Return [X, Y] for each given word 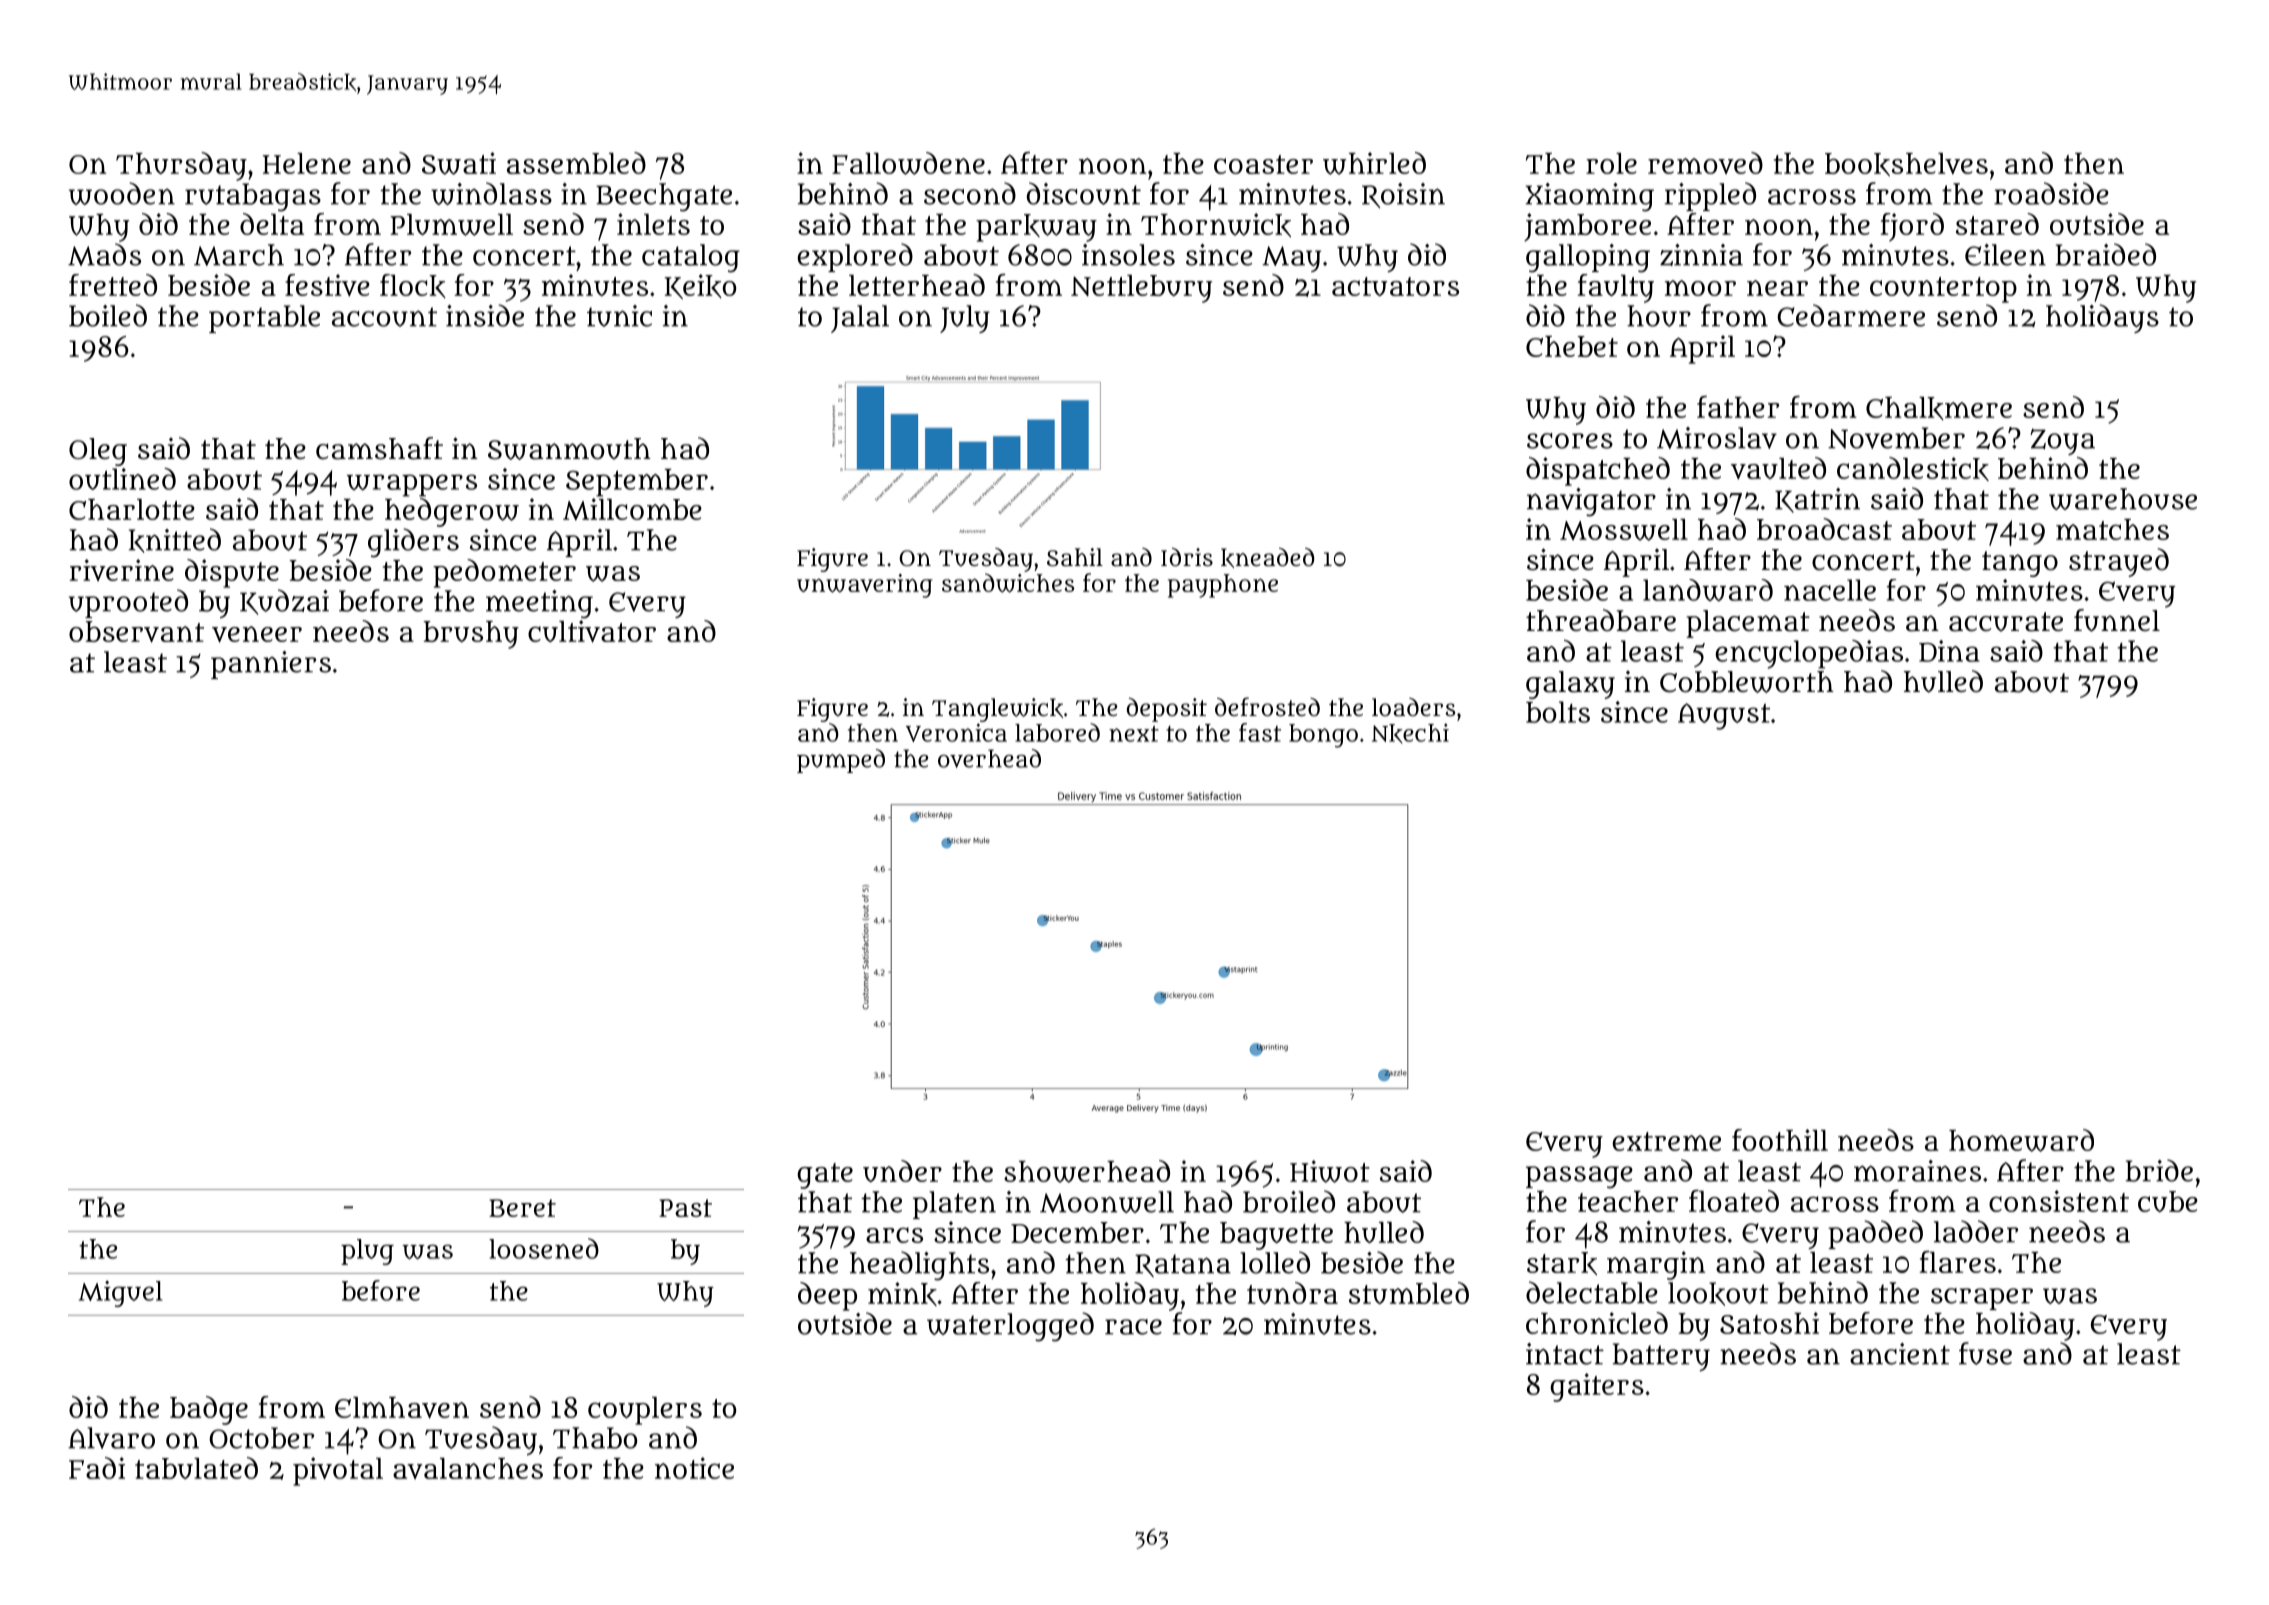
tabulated [196, 1468]
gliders [413, 543]
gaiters [1597, 1387]
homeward [2021, 1140]
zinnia [1701, 255]
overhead [989, 758]
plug [367, 1252]
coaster [1263, 164]
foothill [1780, 1140]
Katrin [1817, 500]
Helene [307, 163]
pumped [841, 761]
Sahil [1075, 557]
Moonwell [1107, 1202]
